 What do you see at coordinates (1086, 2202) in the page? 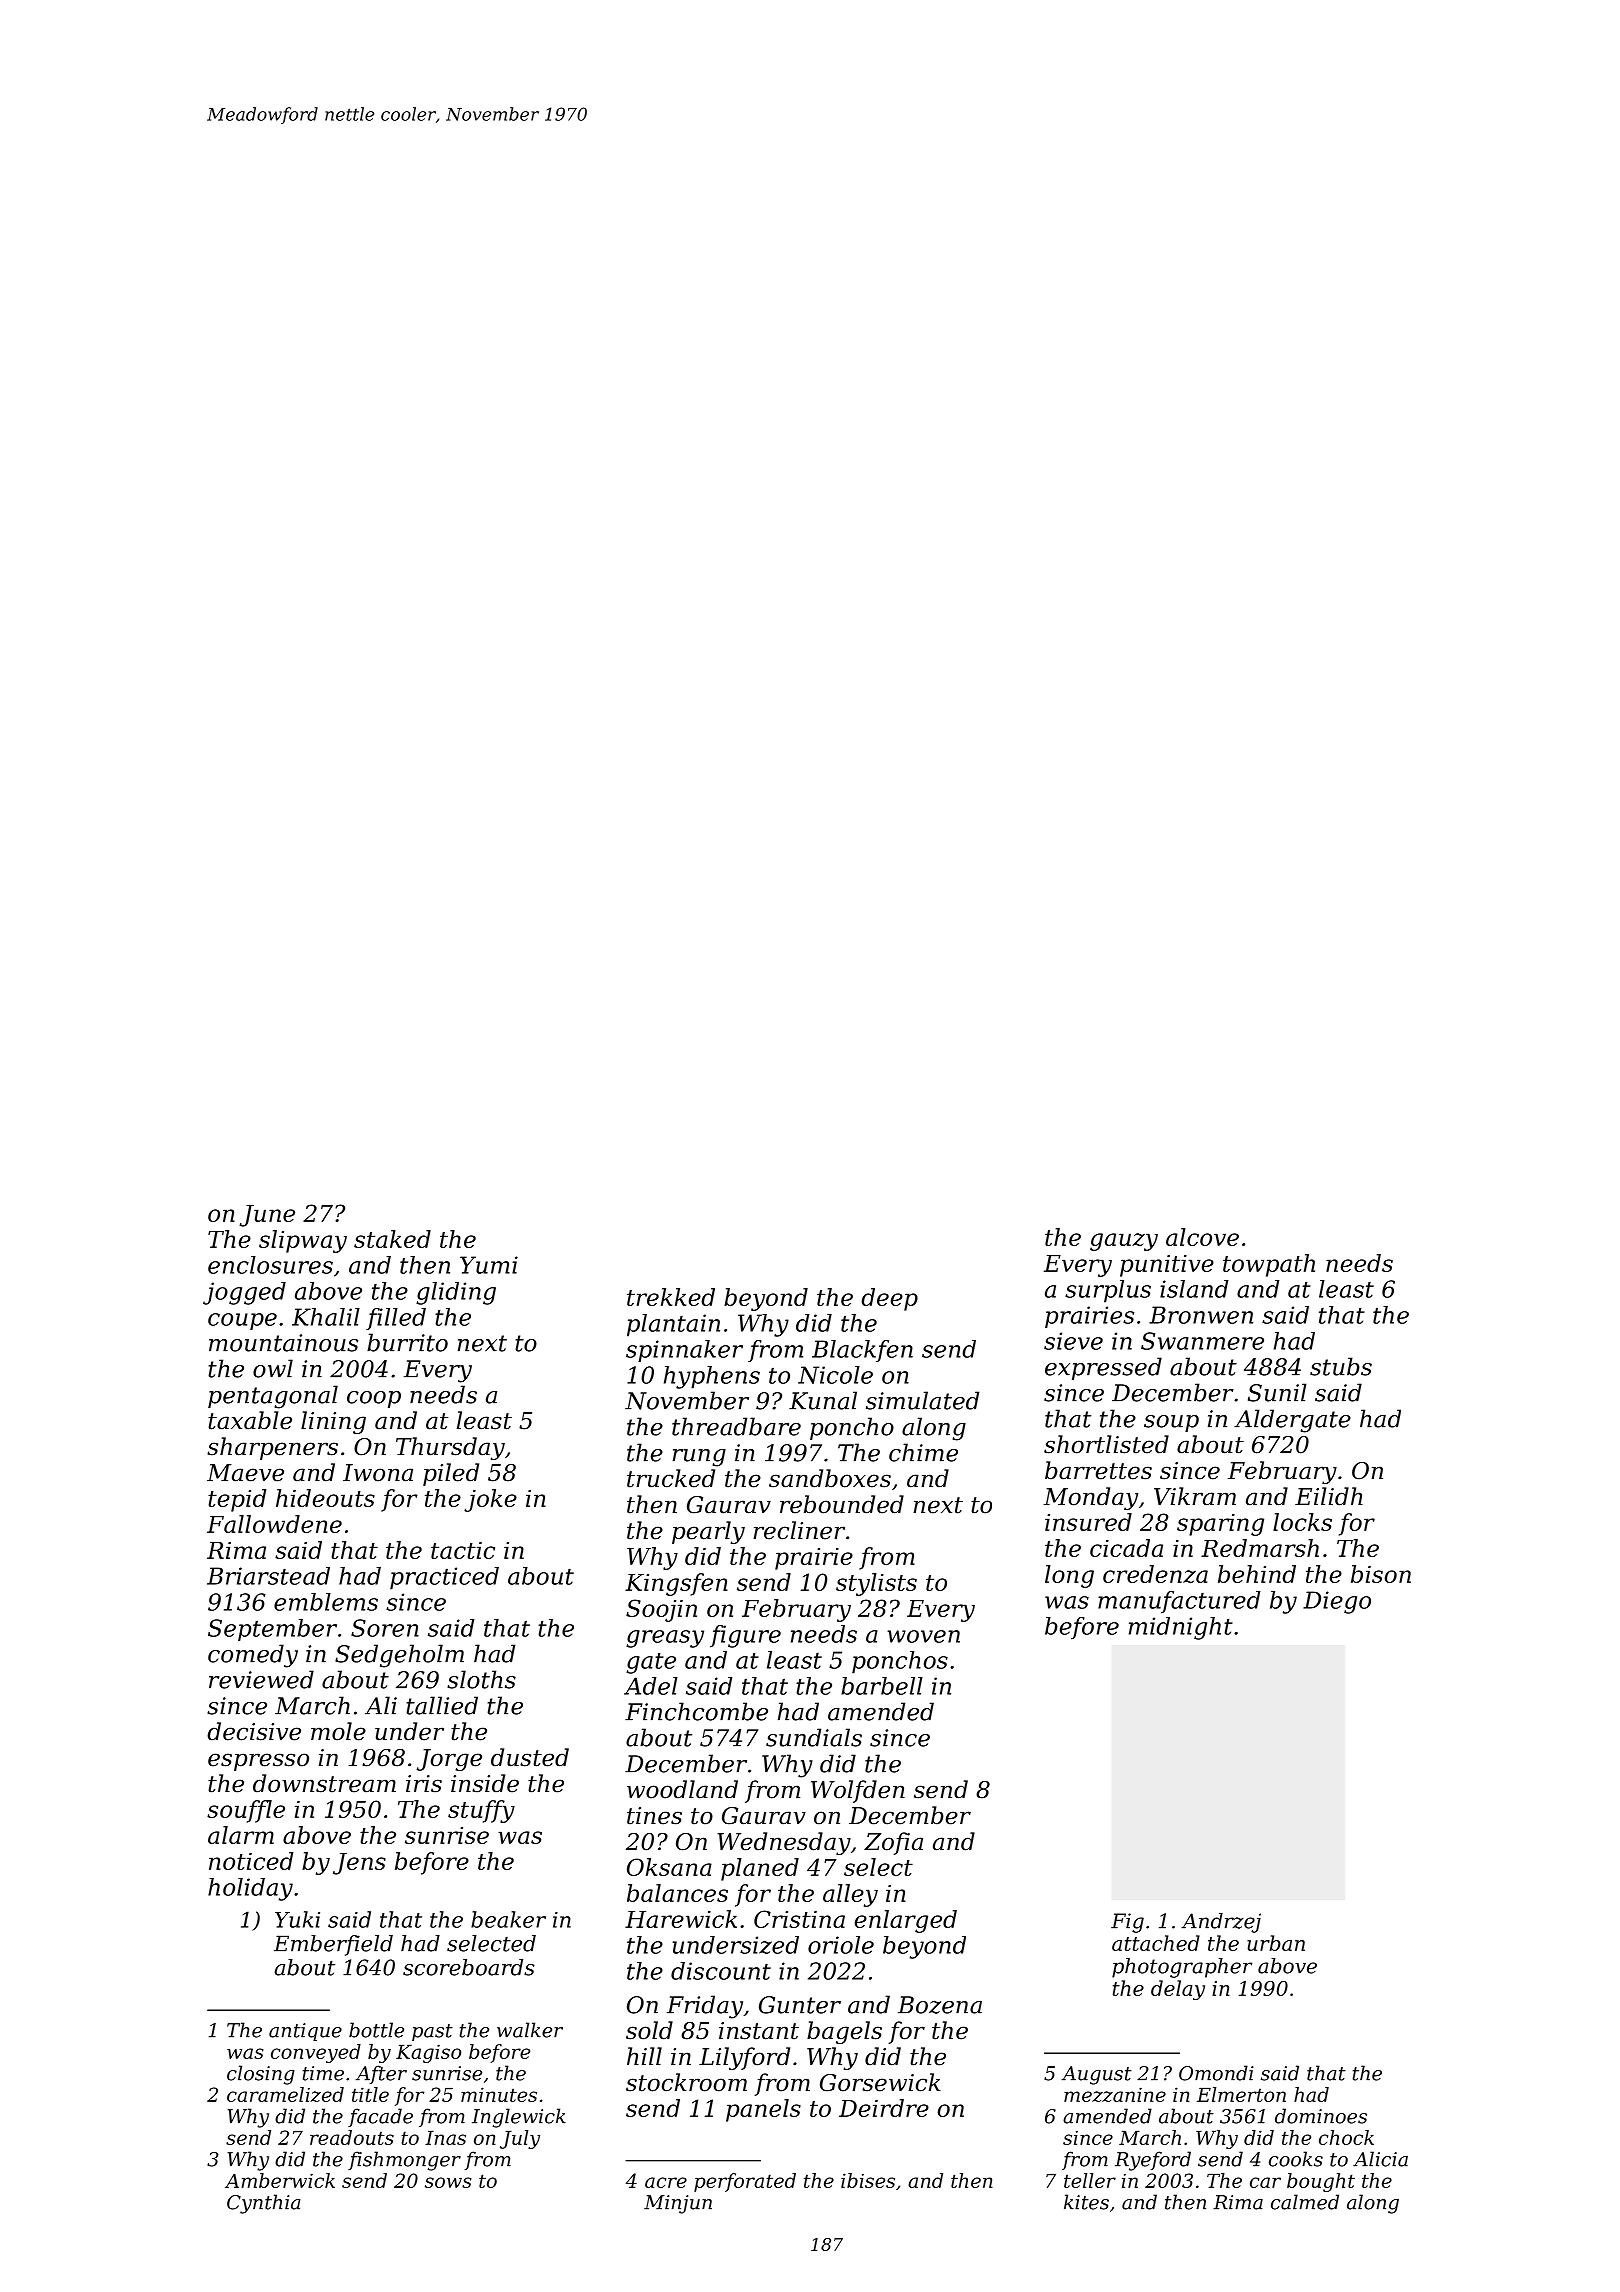
I see `kites` at bounding box center [1086, 2202].
